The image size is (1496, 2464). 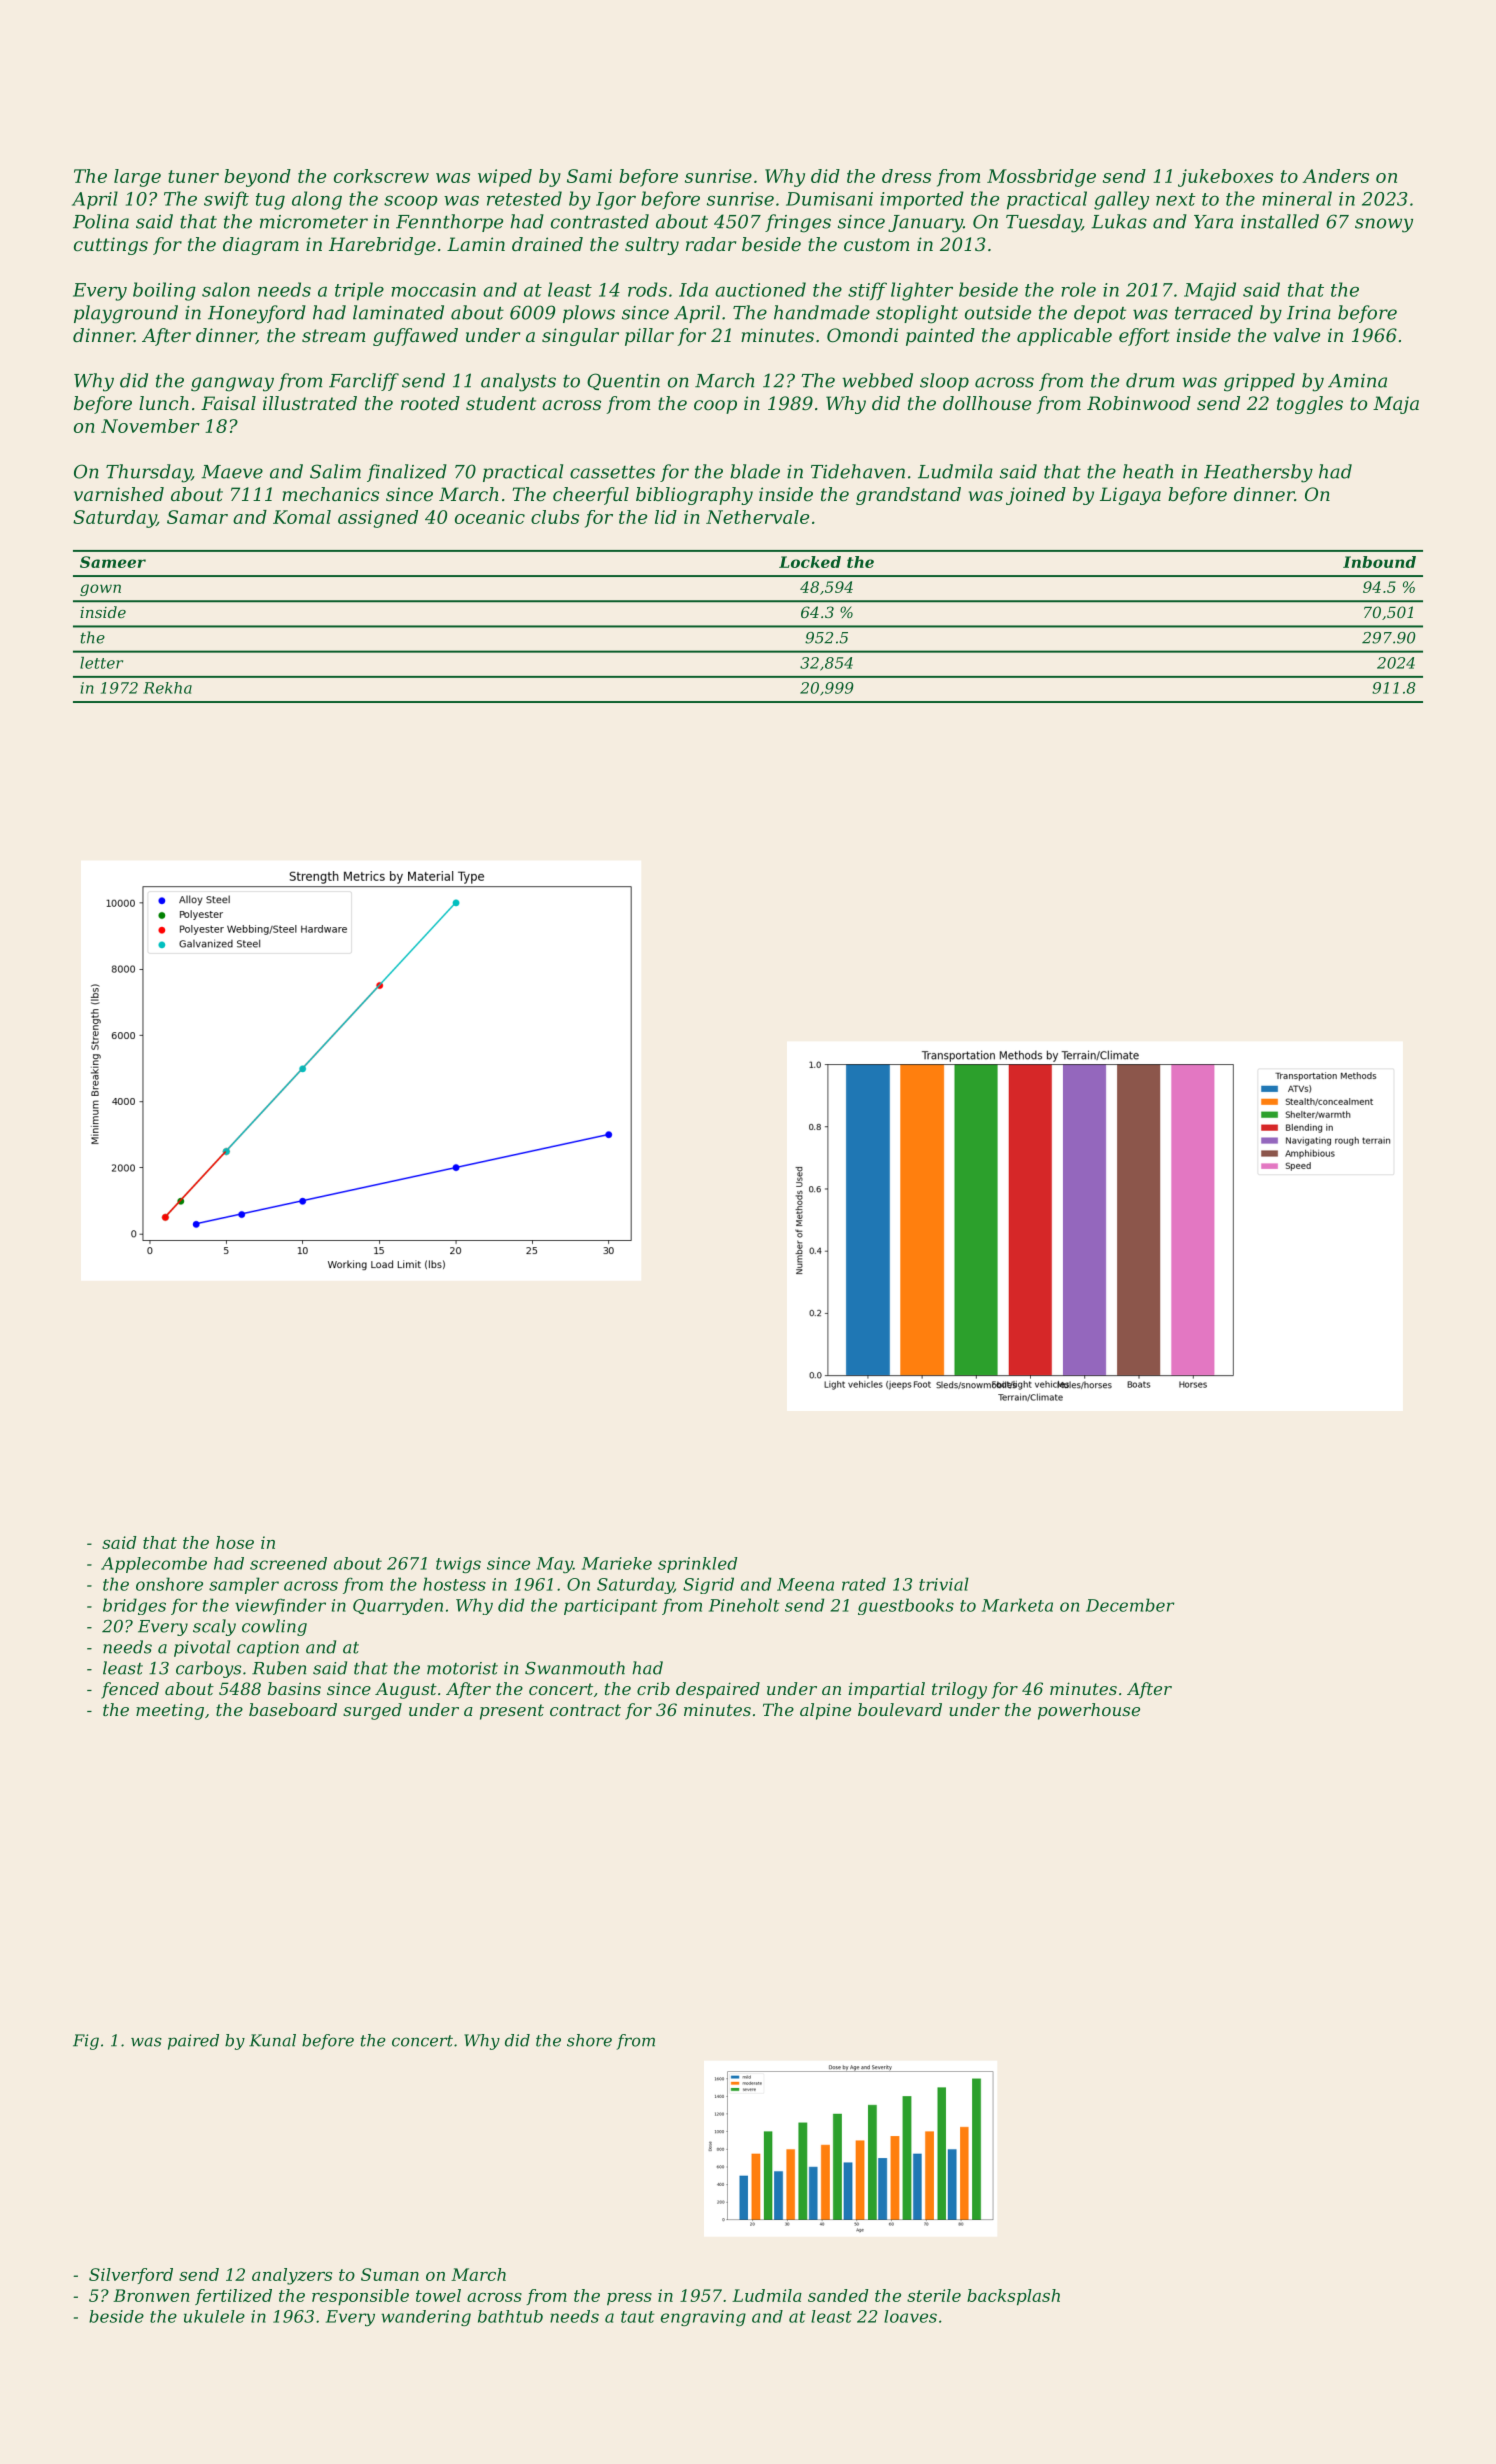 What do you see at coordinates (167, 688) in the image?
I see `Rekha` at bounding box center [167, 688].
